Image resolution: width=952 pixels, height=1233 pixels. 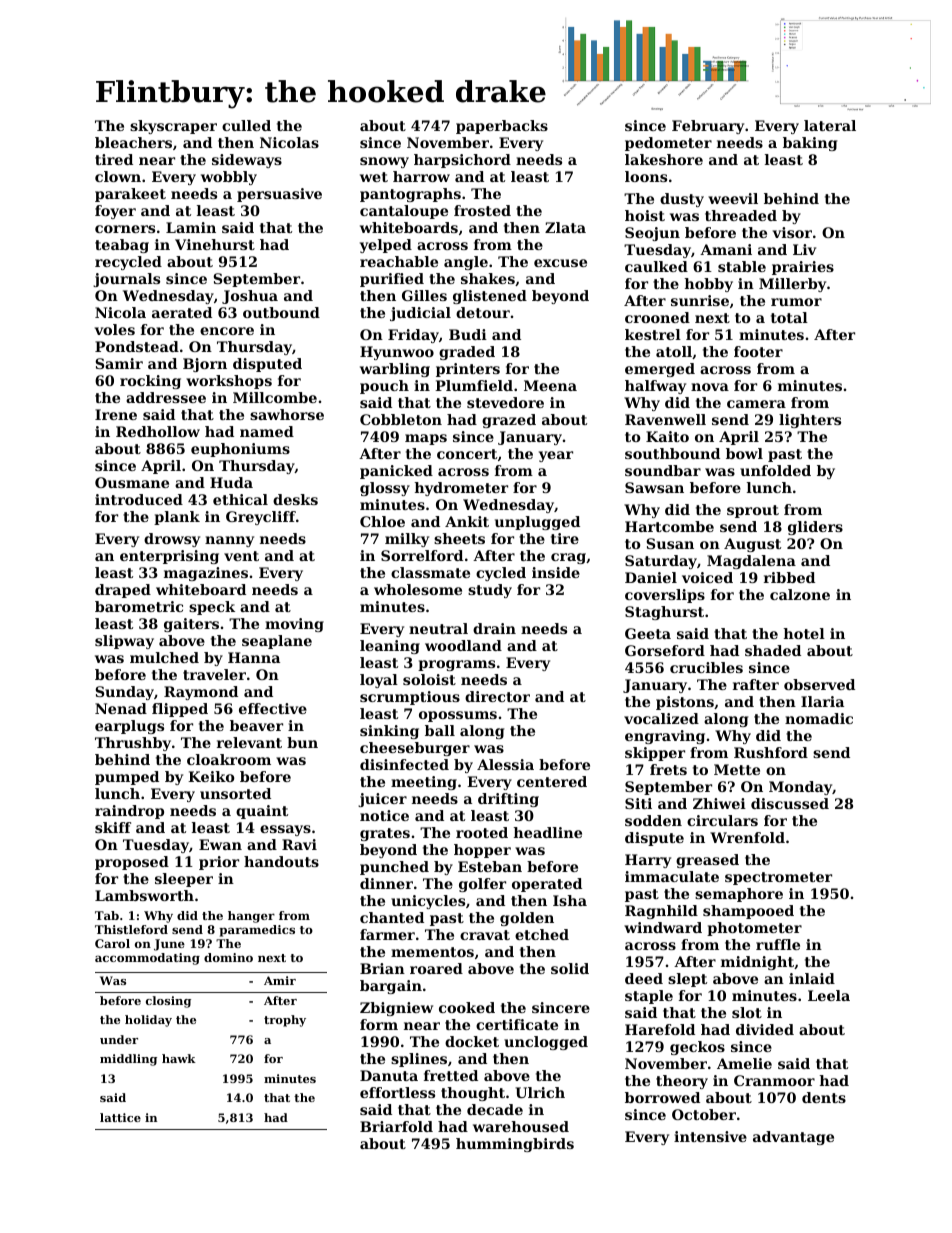 What do you see at coordinates (229, 759) in the screenshot?
I see `cloakroom` at bounding box center [229, 759].
